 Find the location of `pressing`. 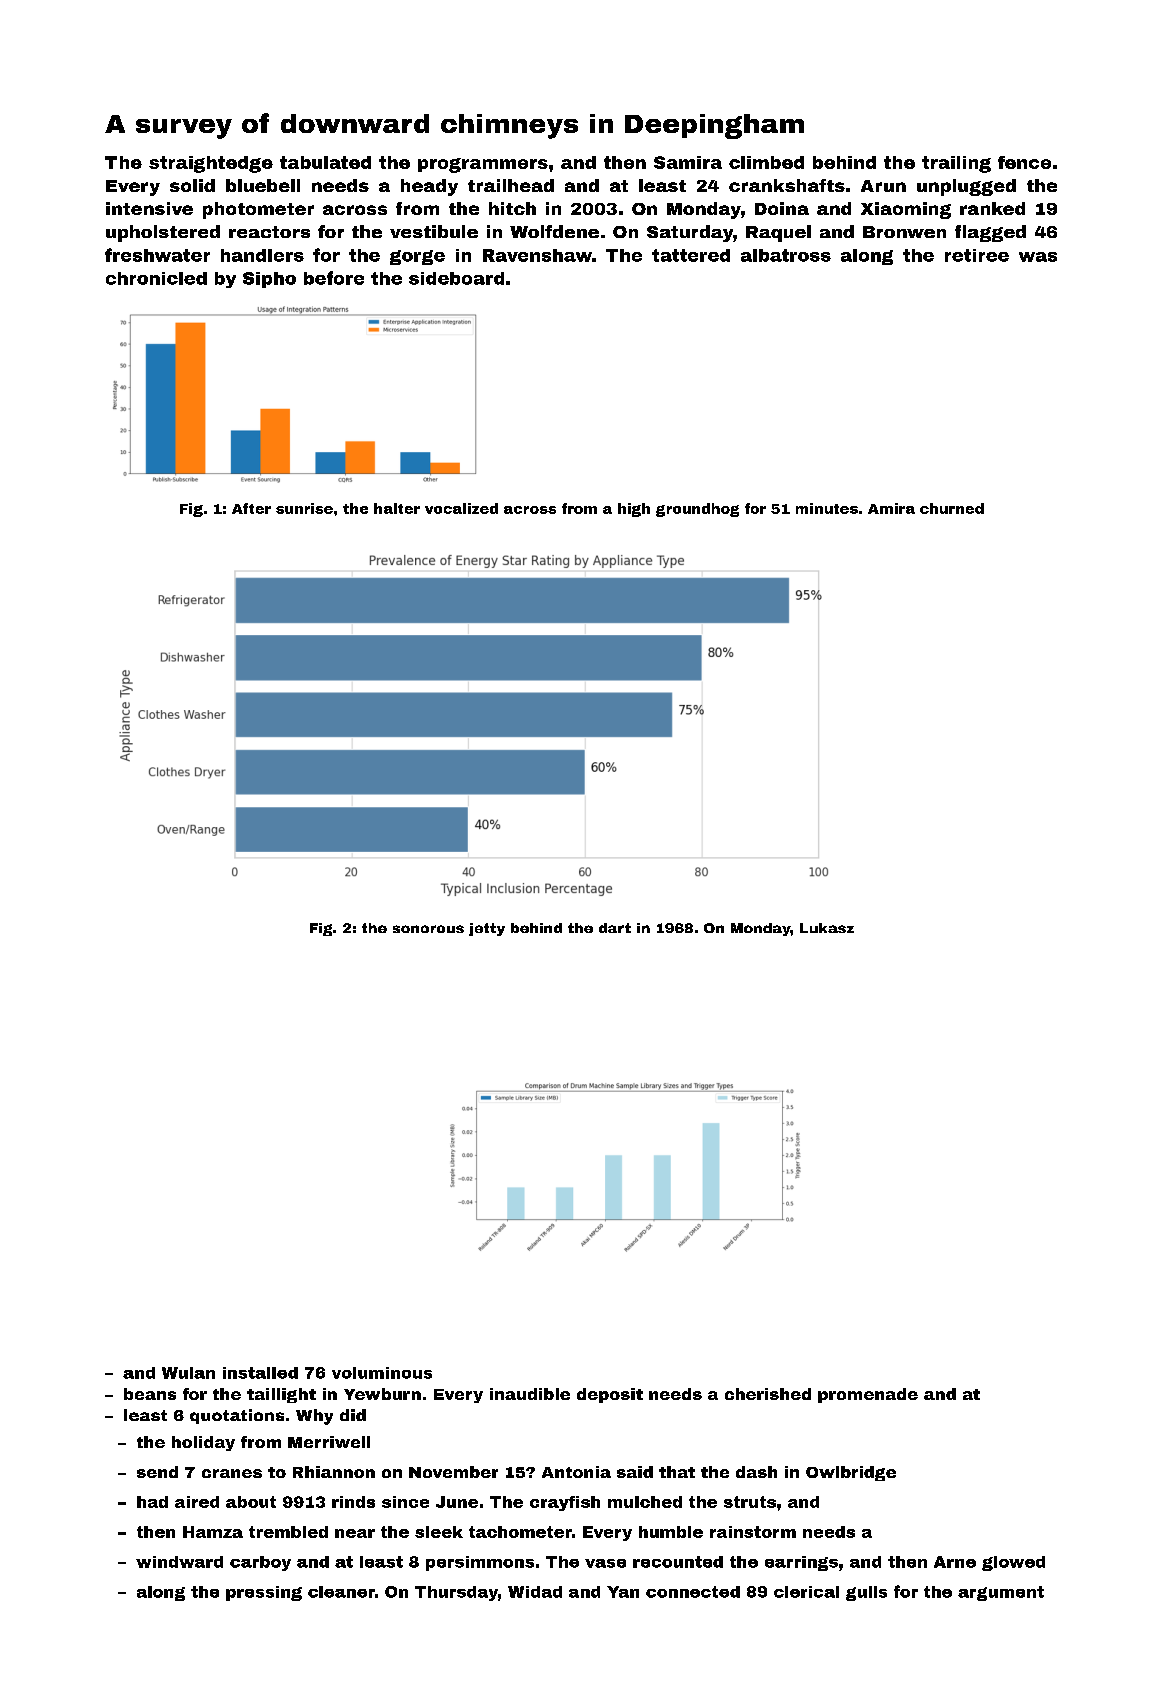

pressing is located at coordinates (264, 1593).
